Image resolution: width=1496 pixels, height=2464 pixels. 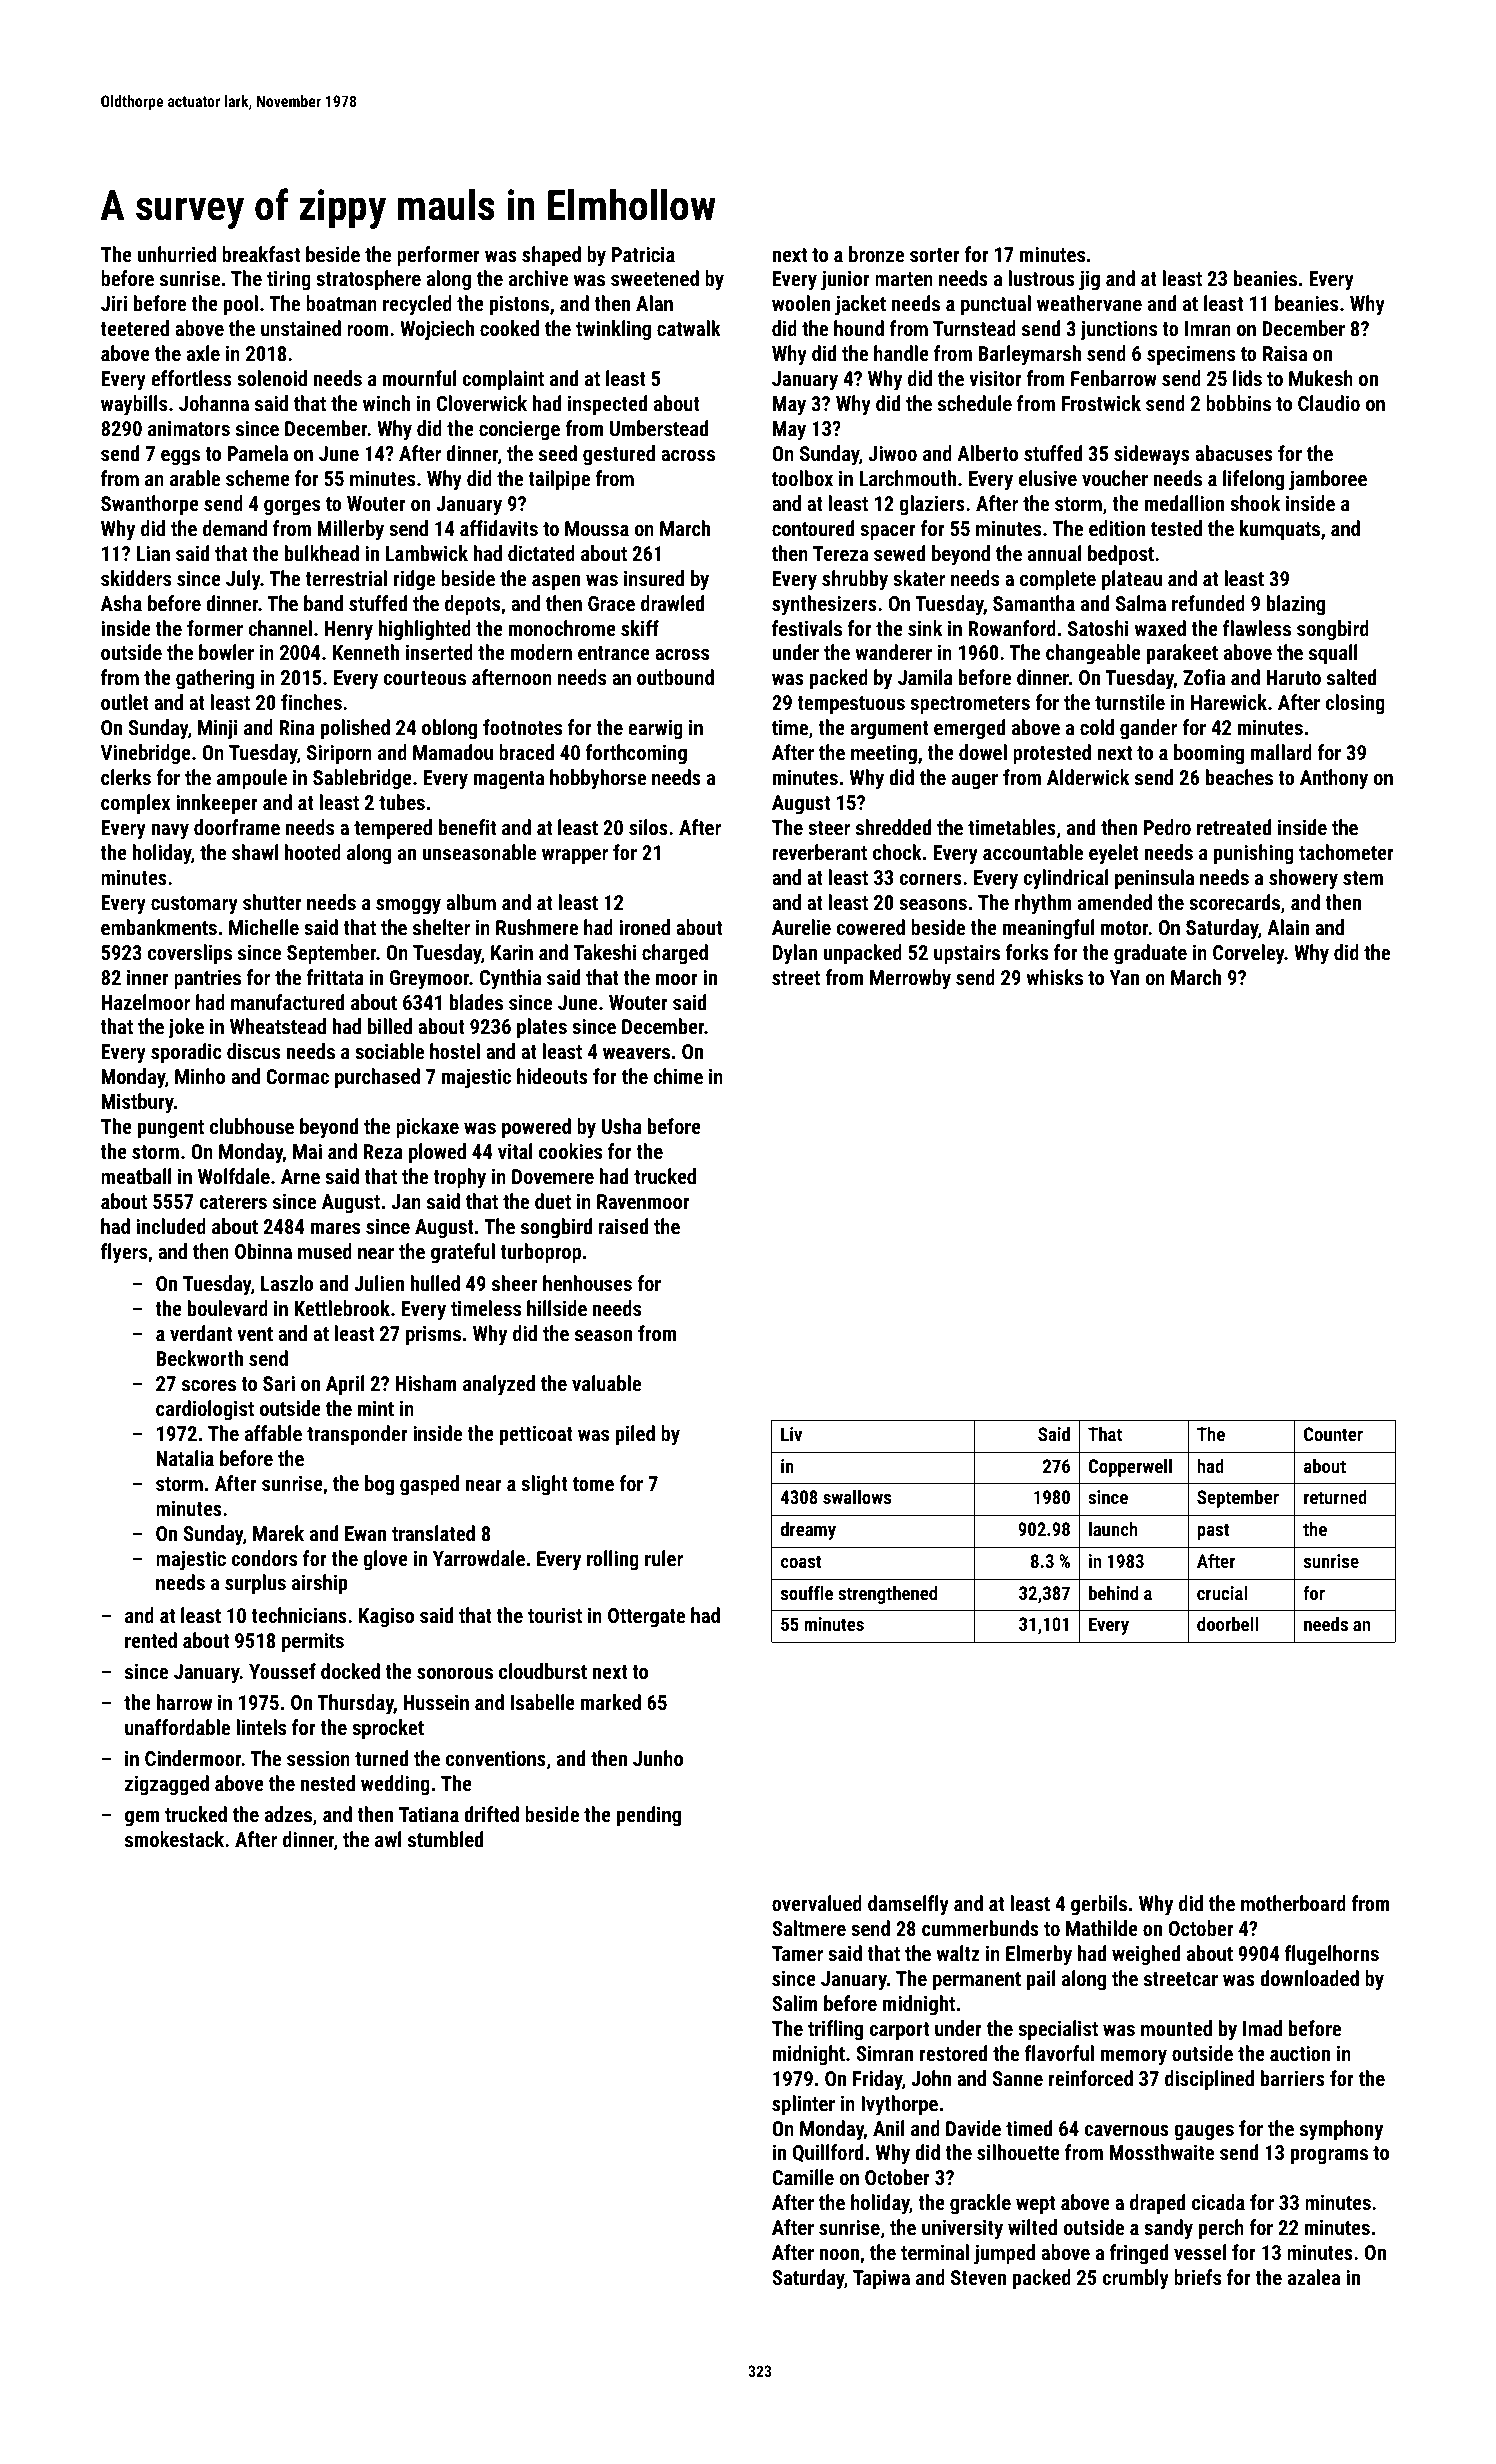 What do you see at coordinates (1089, 280) in the screenshot?
I see `jig` at bounding box center [1089, 280].
